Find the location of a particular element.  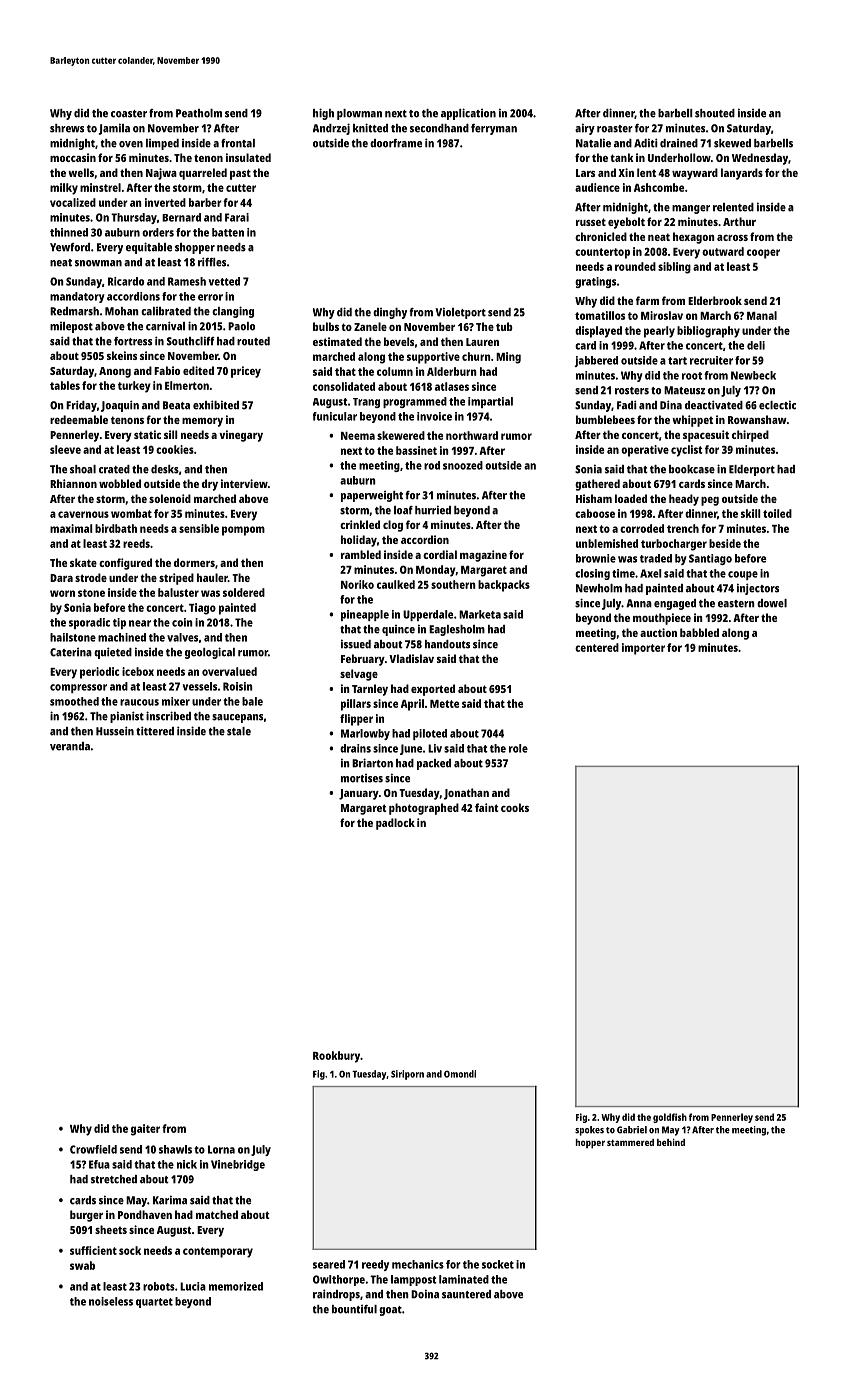

bale is located at coordinates (252, 701).
